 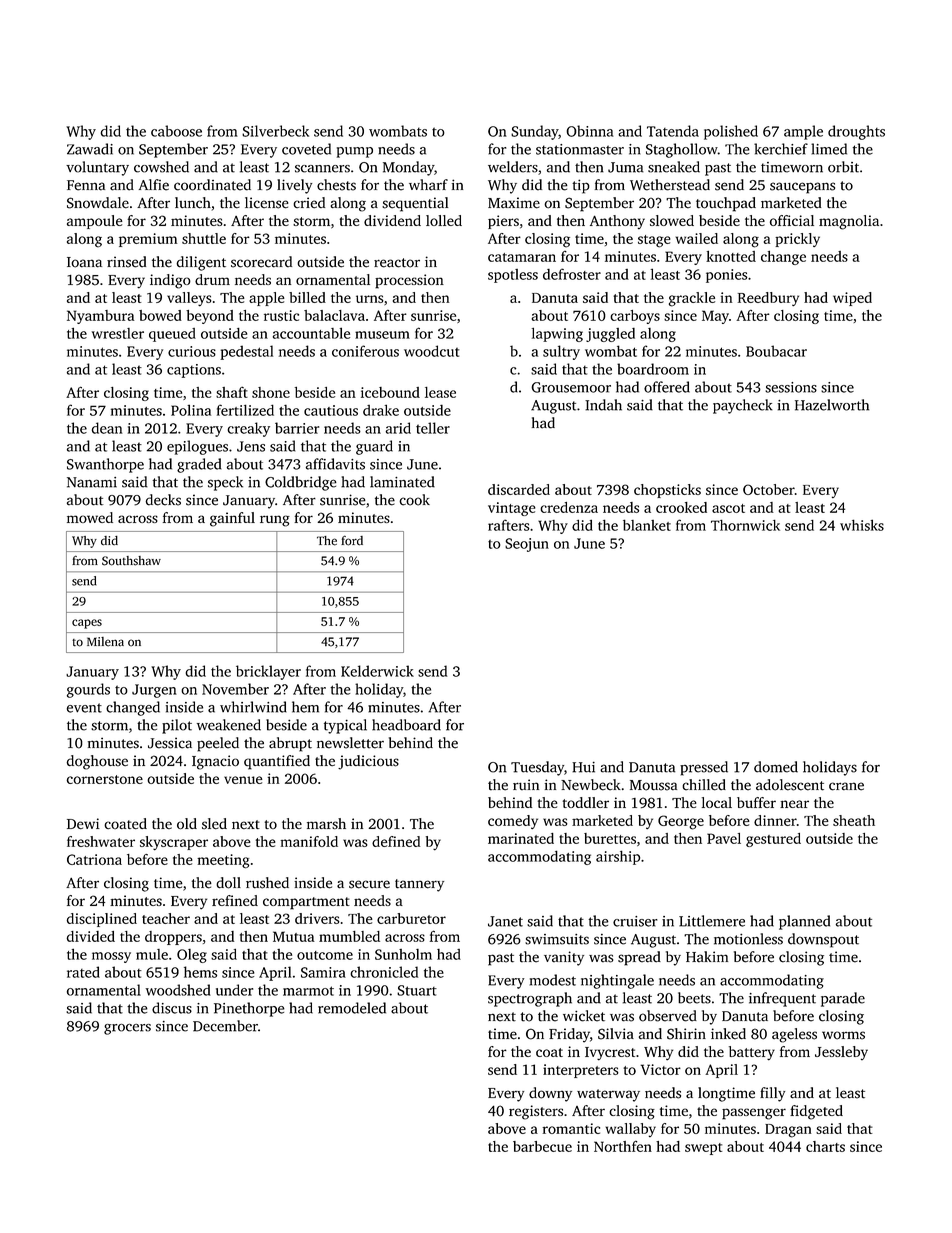 What do you see at coordinates (90, 149) in the document?
I see `Zawadi` at bounding box center [90, 149].
